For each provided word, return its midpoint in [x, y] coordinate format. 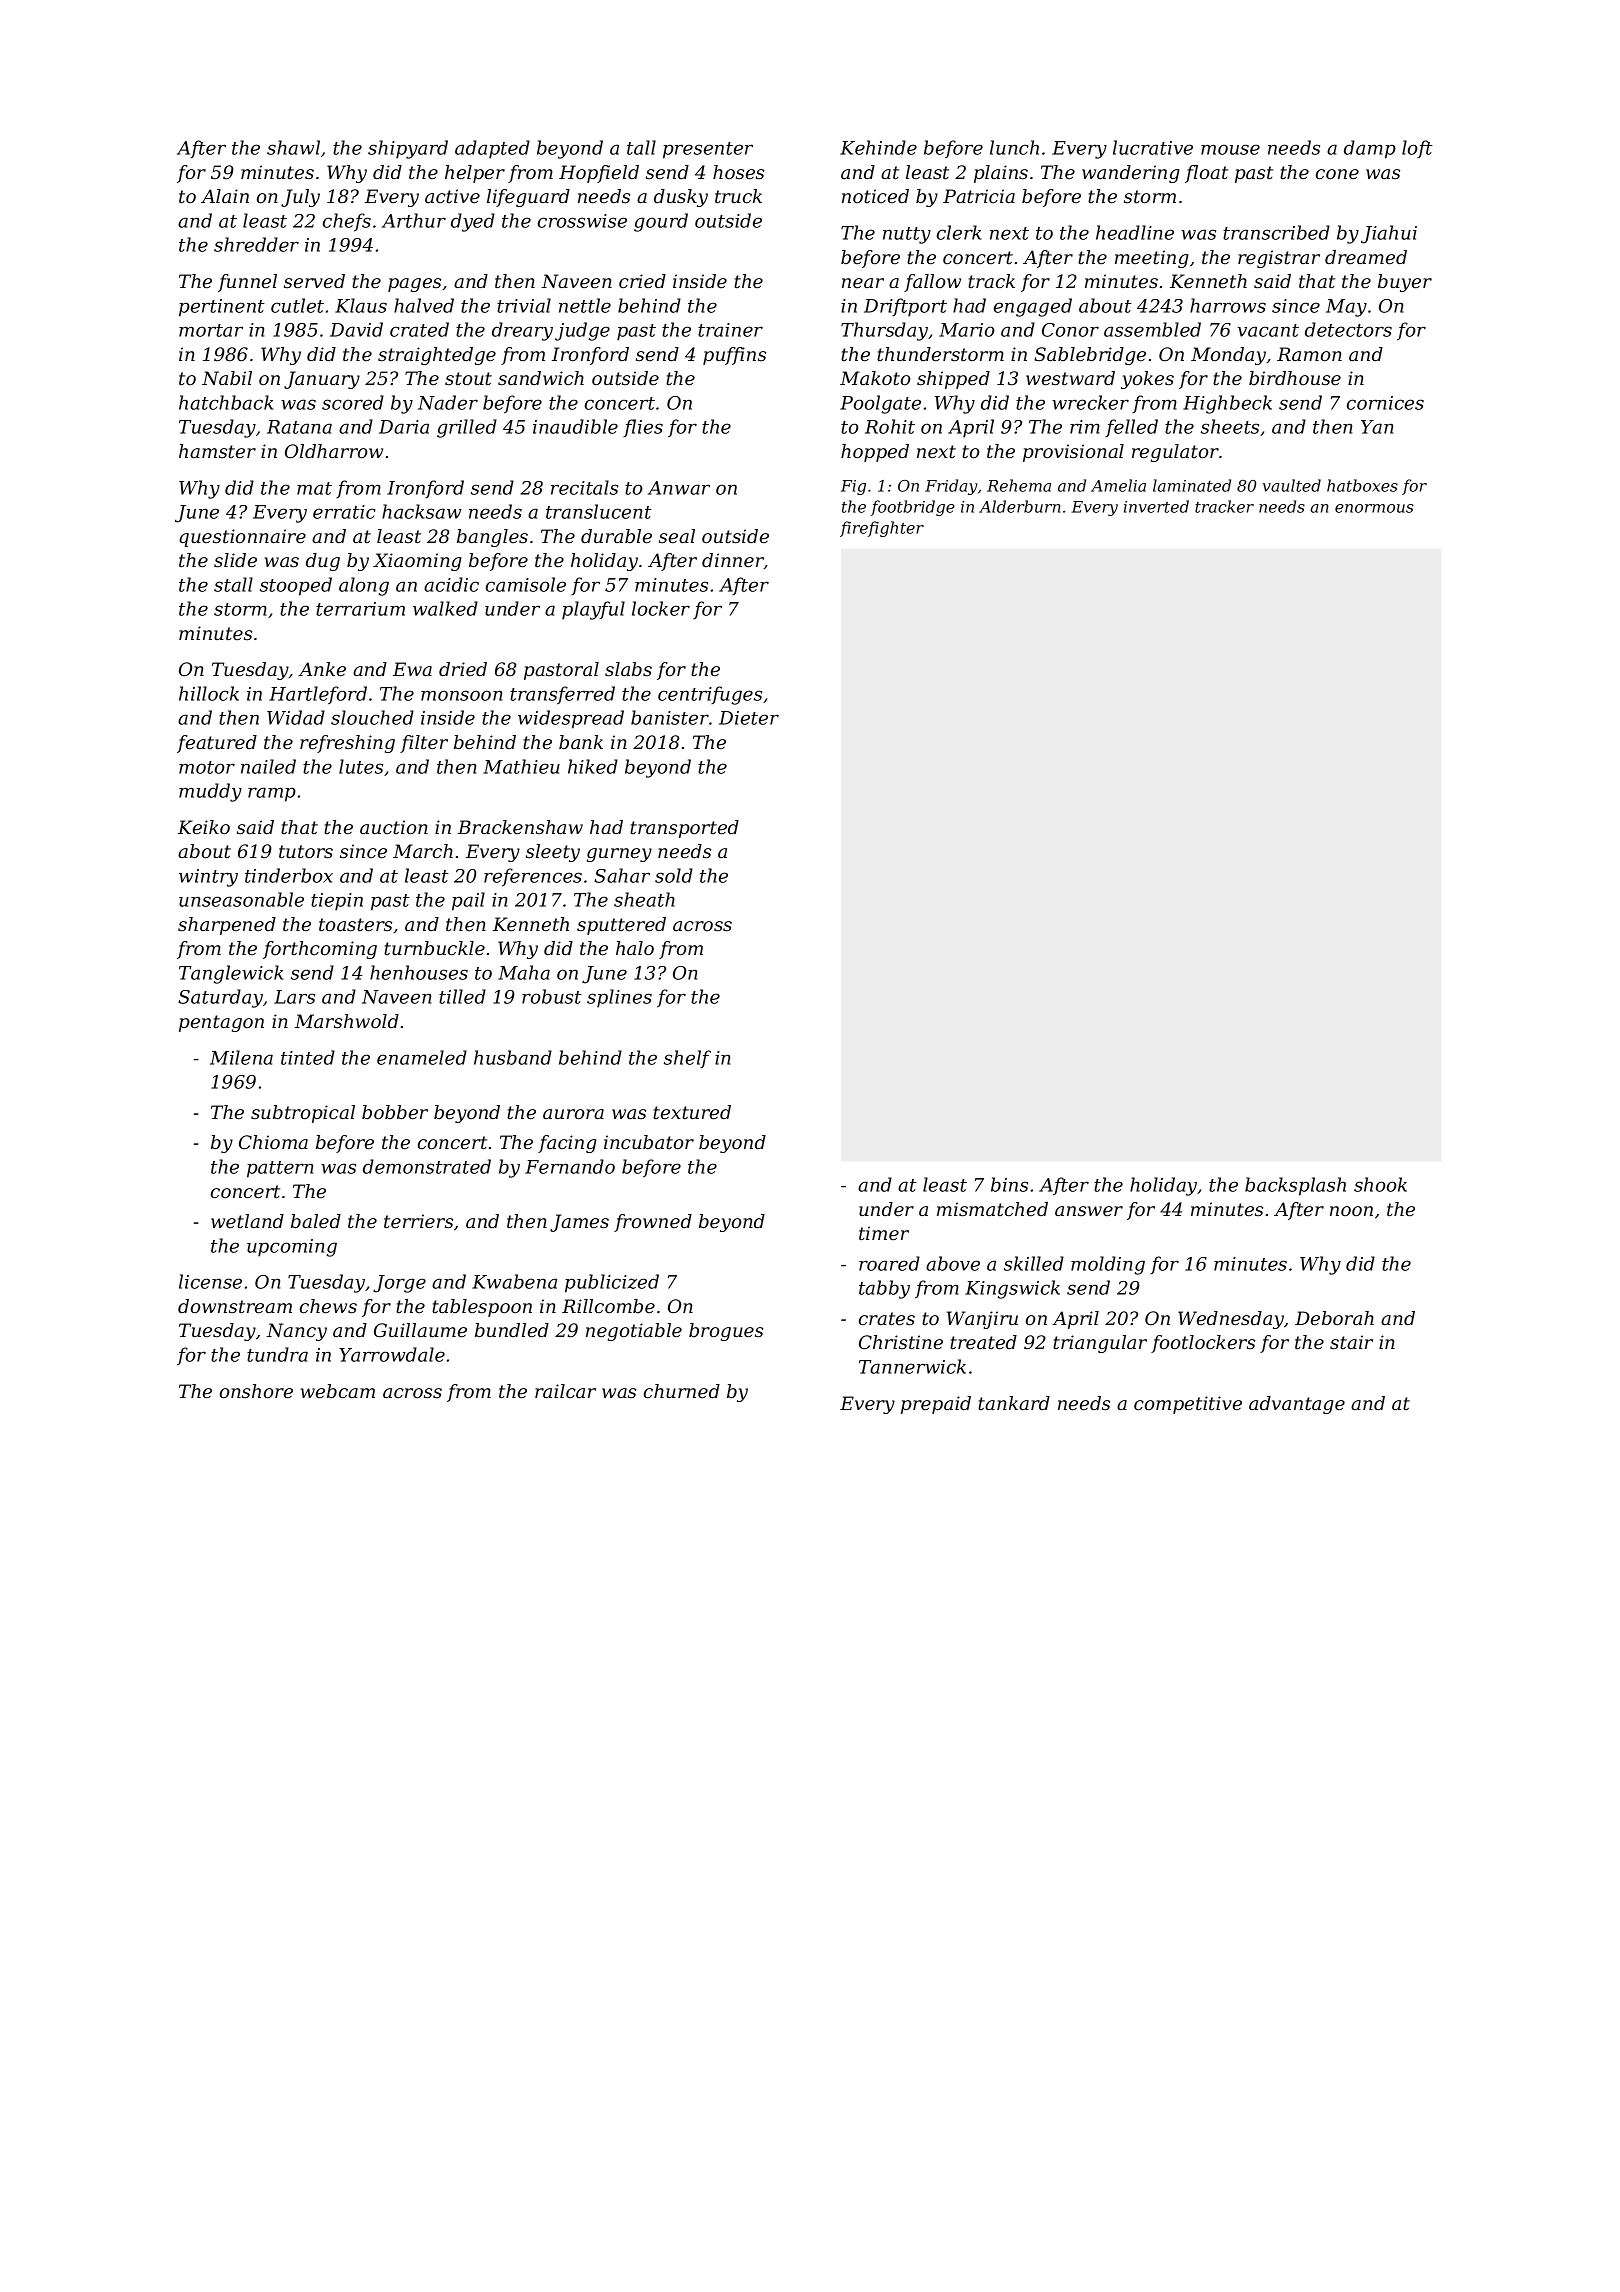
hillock [209, 693]
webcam [338, 1391]
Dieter [749, 718]
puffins [734, 356]
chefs [347, 222]
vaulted [1292, 485]
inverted [1156, 506]
